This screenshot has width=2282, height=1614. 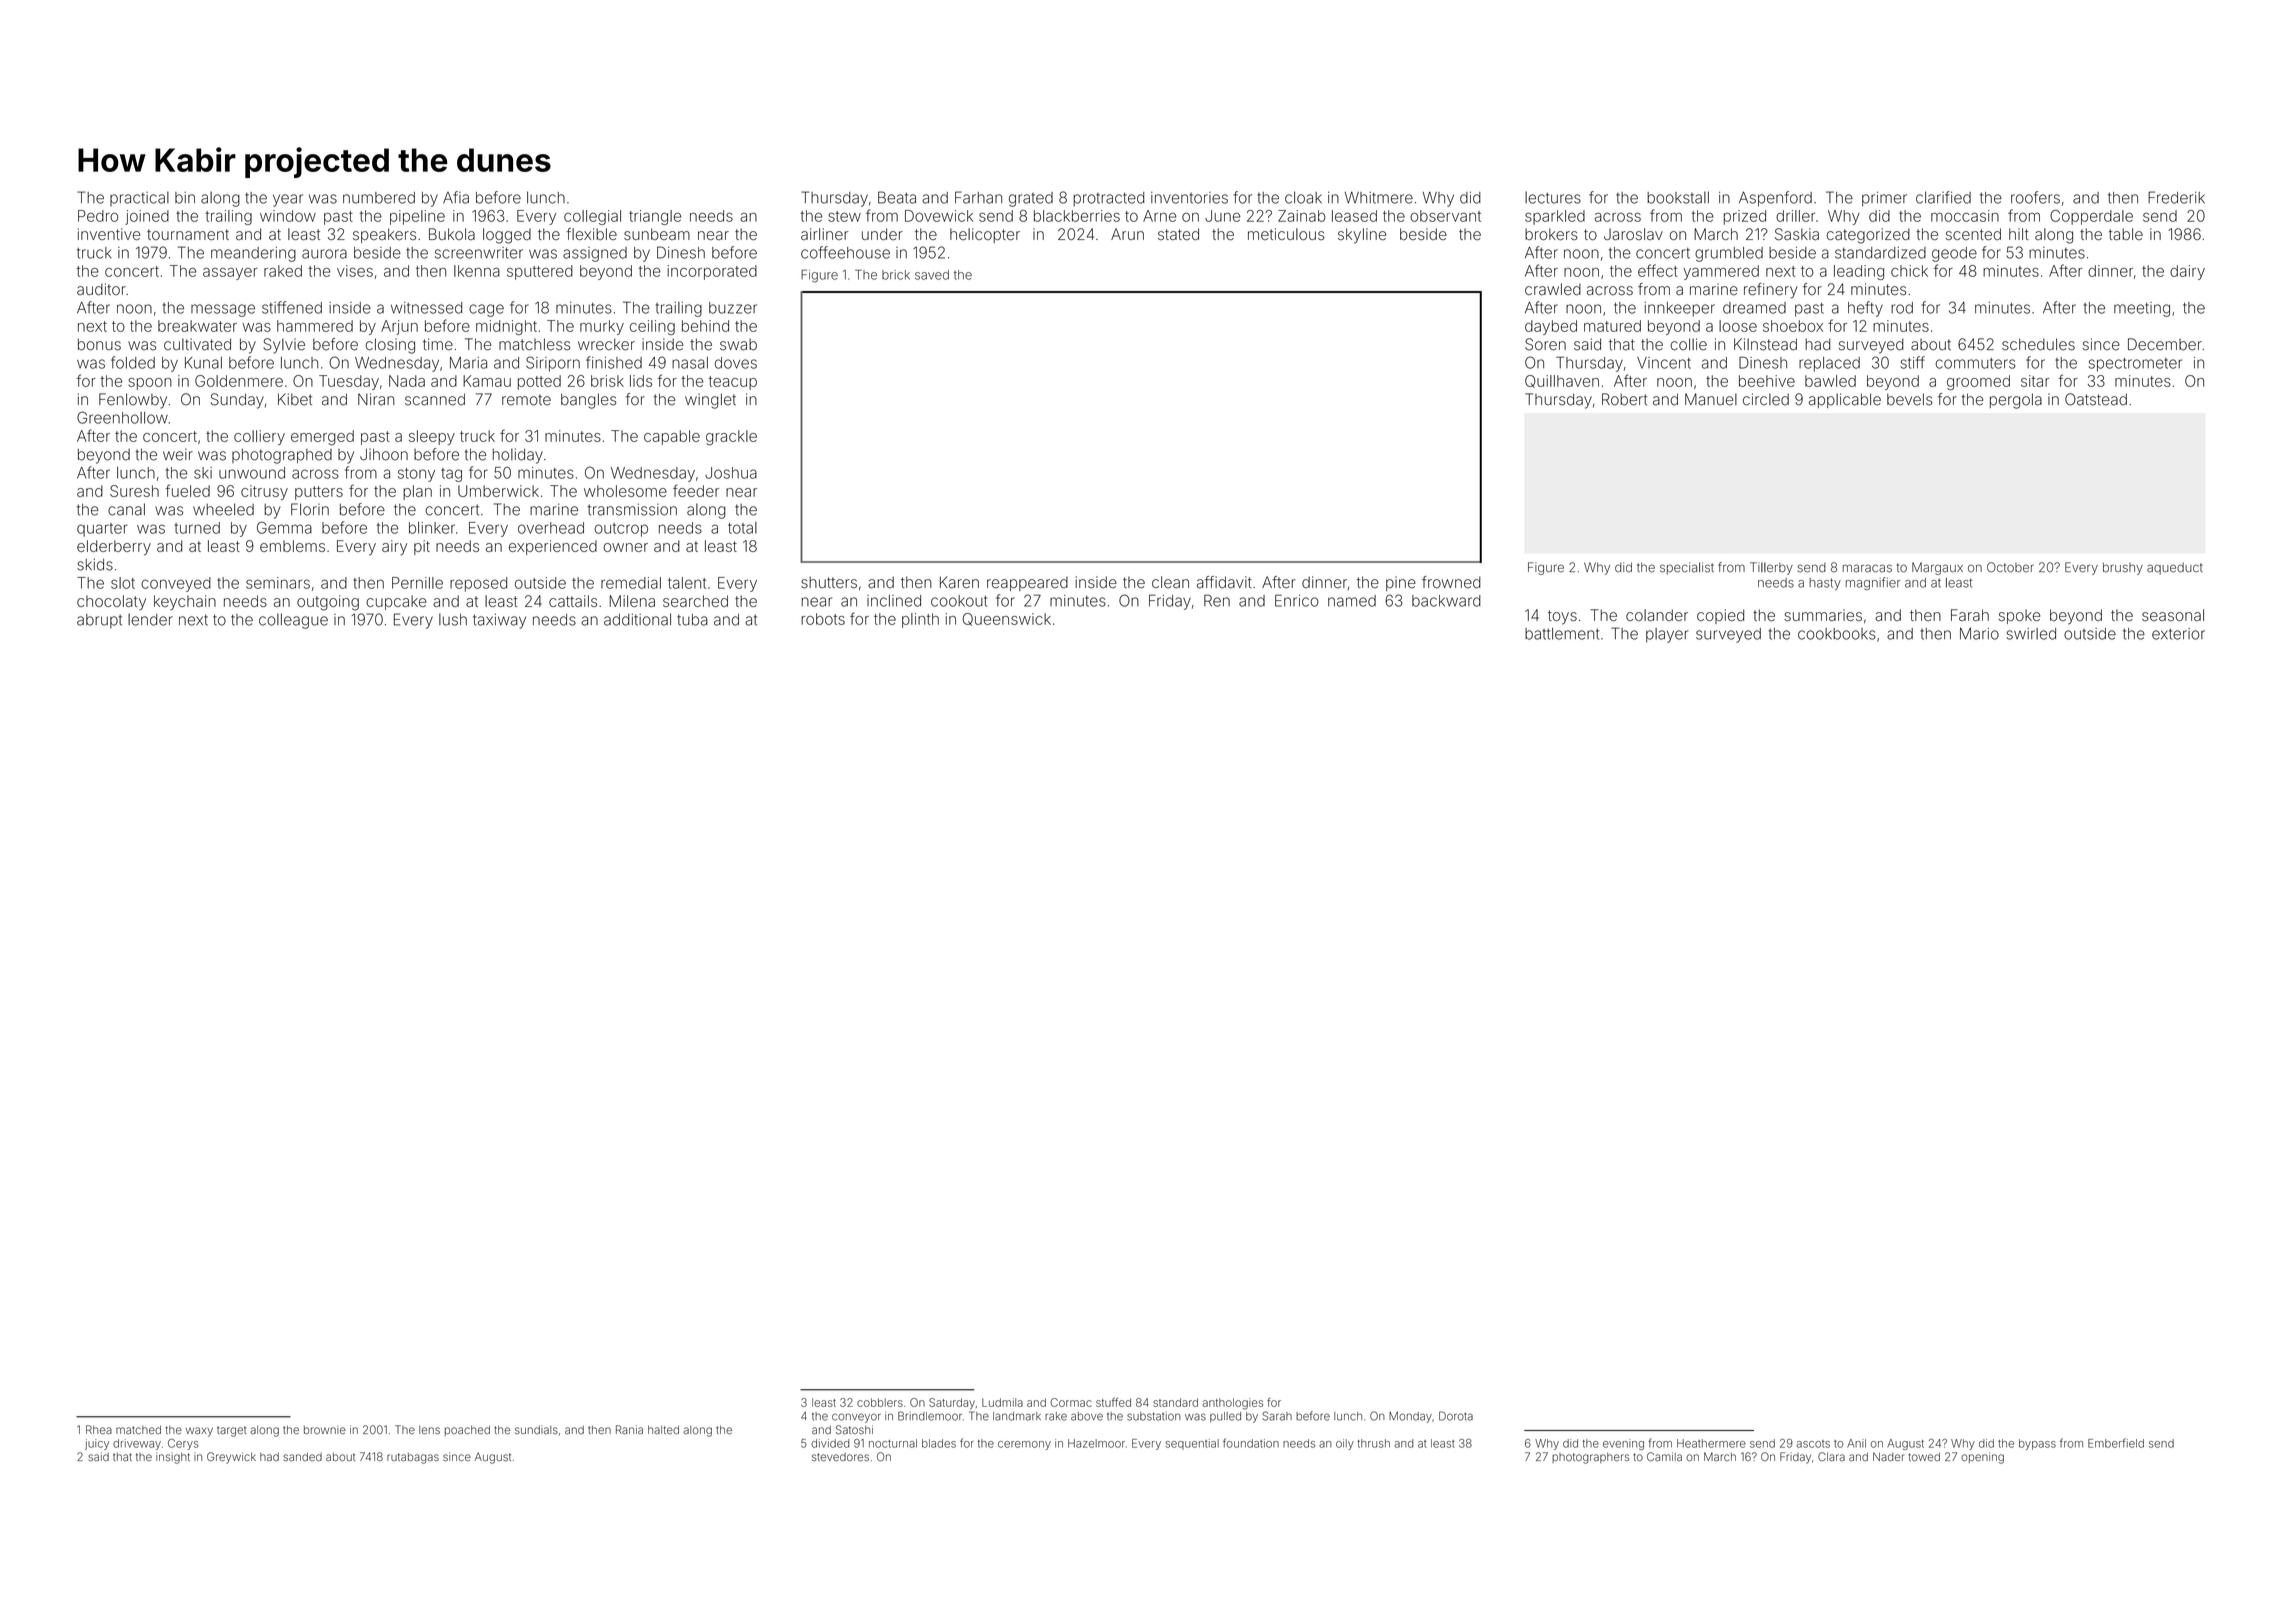 I want to click on above, so click(x=1087, y=1416).
